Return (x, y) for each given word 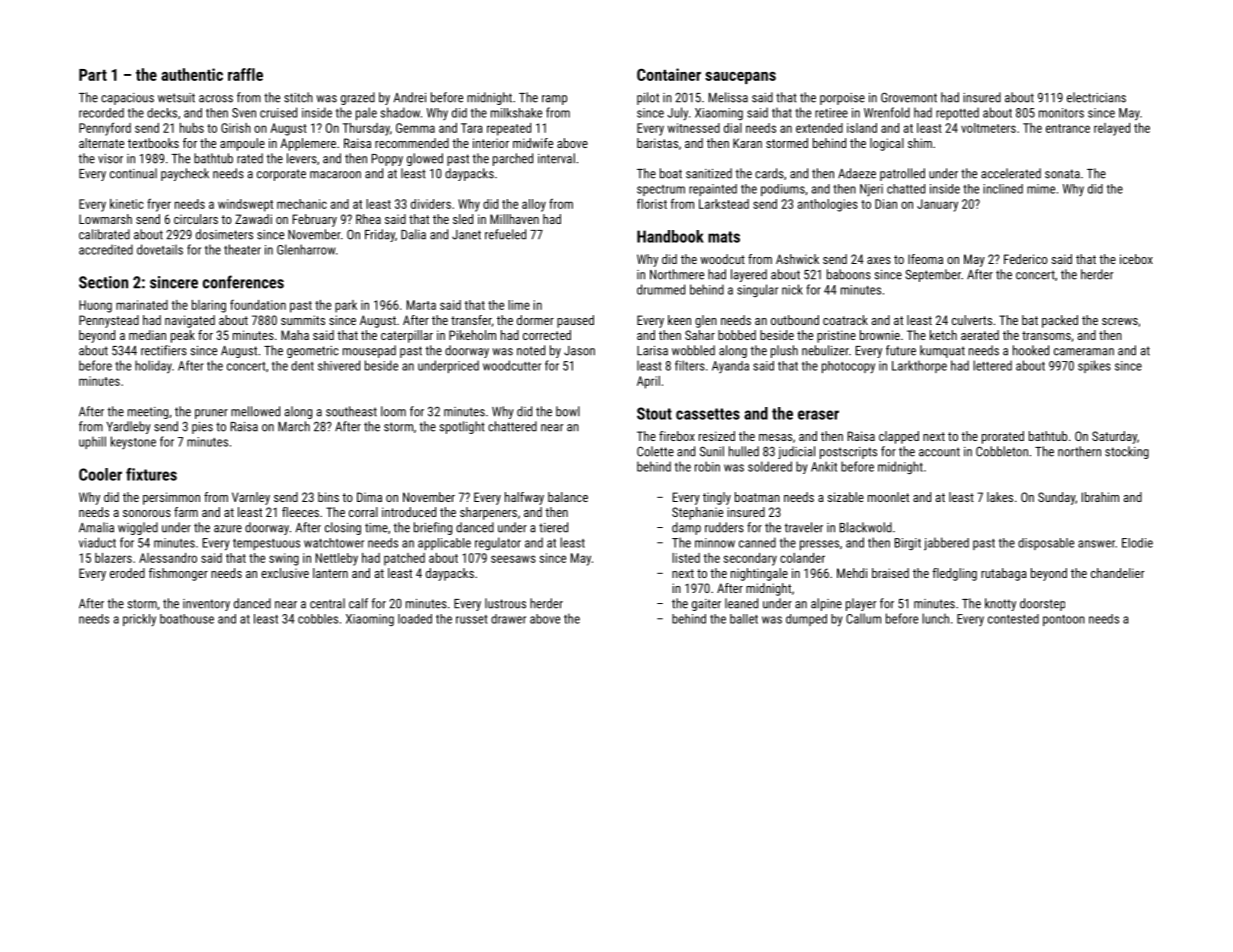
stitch (298, 97)
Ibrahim (1100, 497)
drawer (508, 619)
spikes (1094, 366)
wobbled (693, 350)
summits (303, 320)
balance (568, 497)
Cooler (100, 474)
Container (669, 74)
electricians (1096, 97)
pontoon (1064, 620)
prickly (139, 620)
